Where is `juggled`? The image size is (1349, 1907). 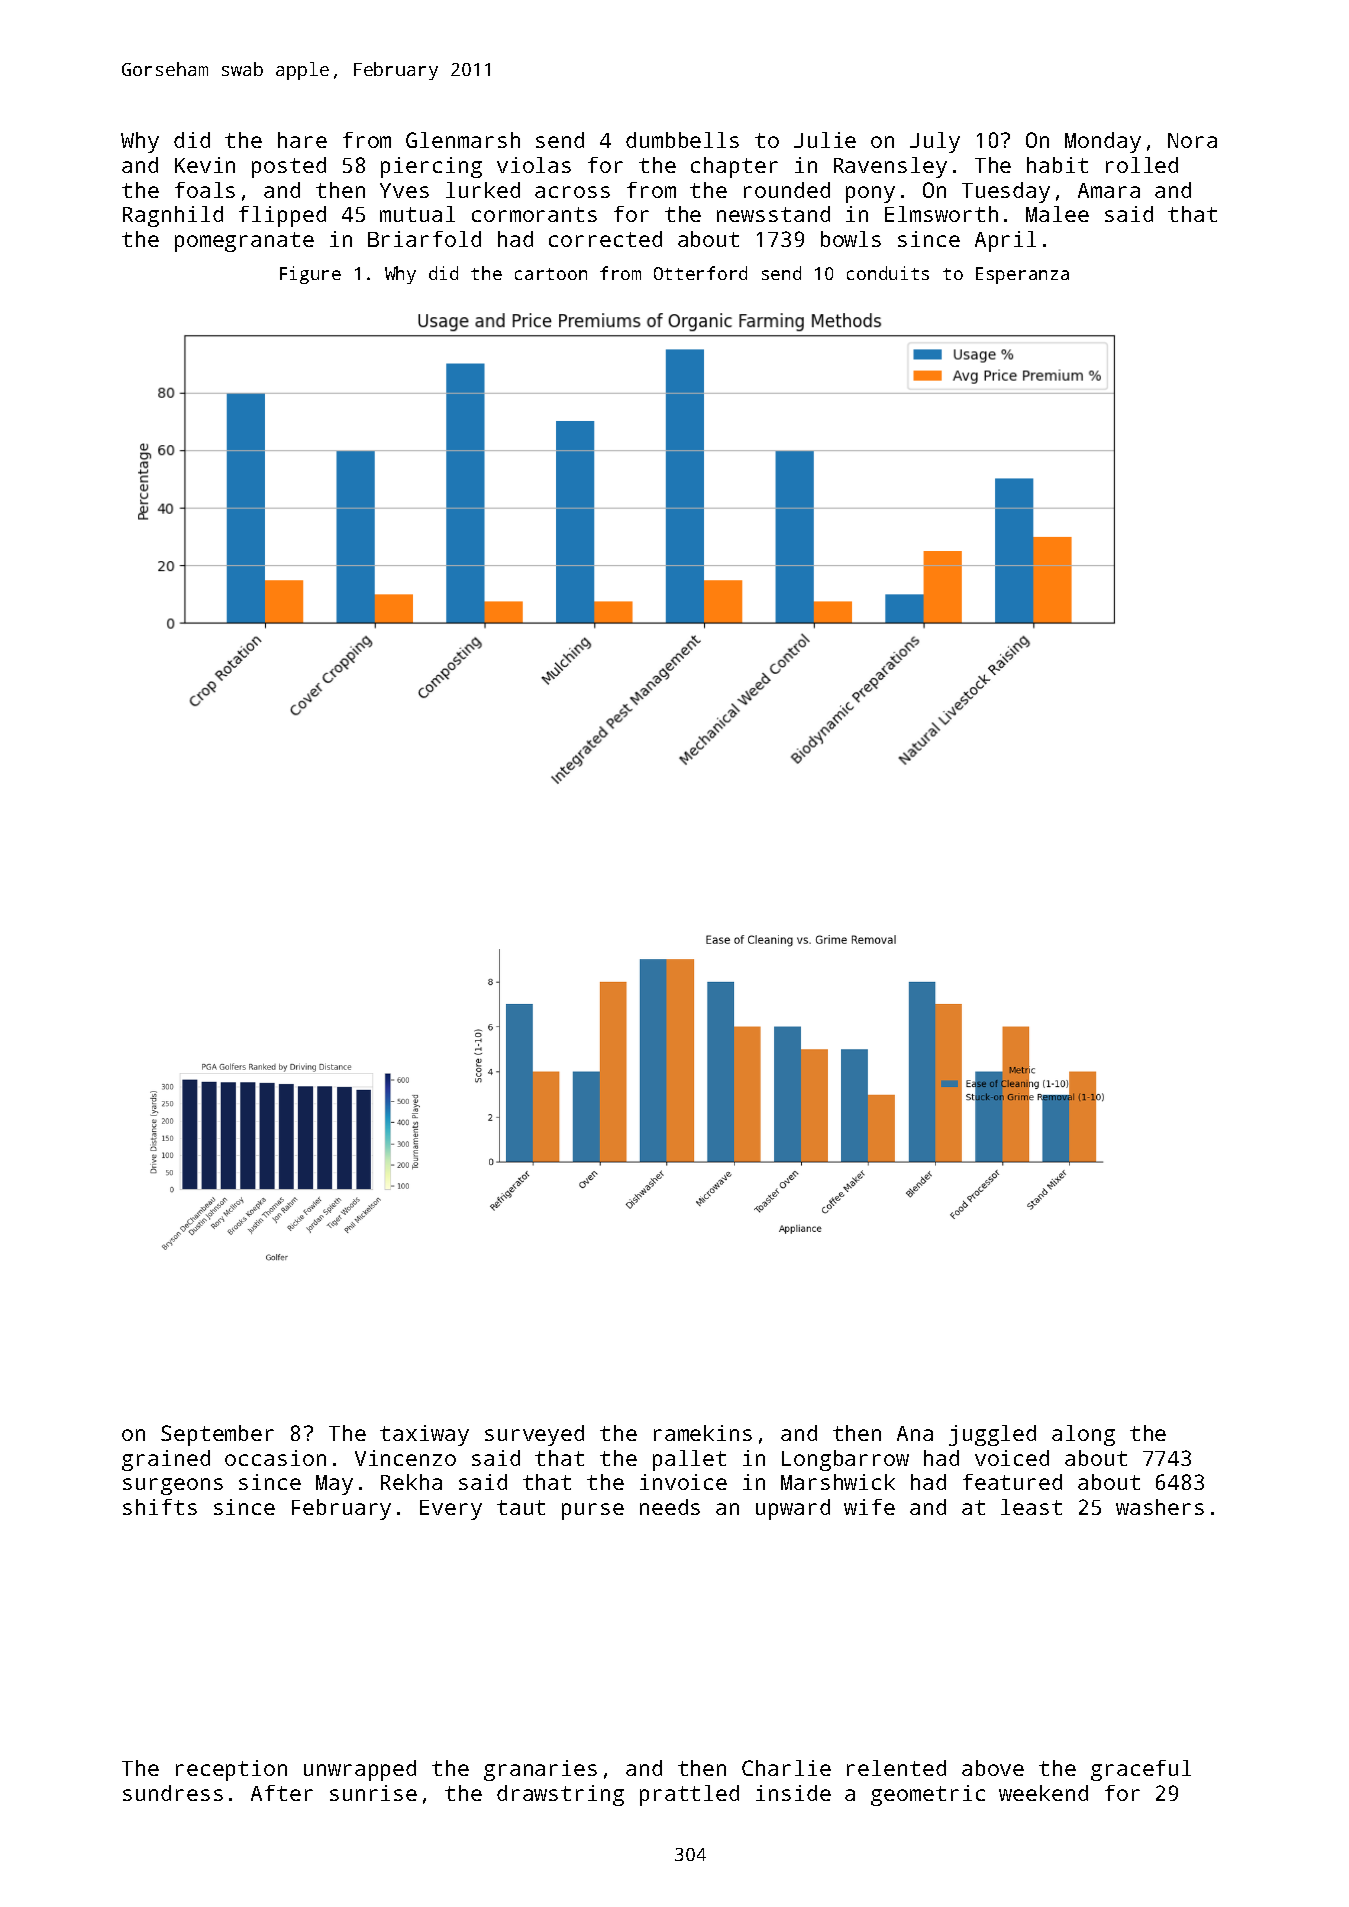 juggled is located at coordinates (992, 1435).
